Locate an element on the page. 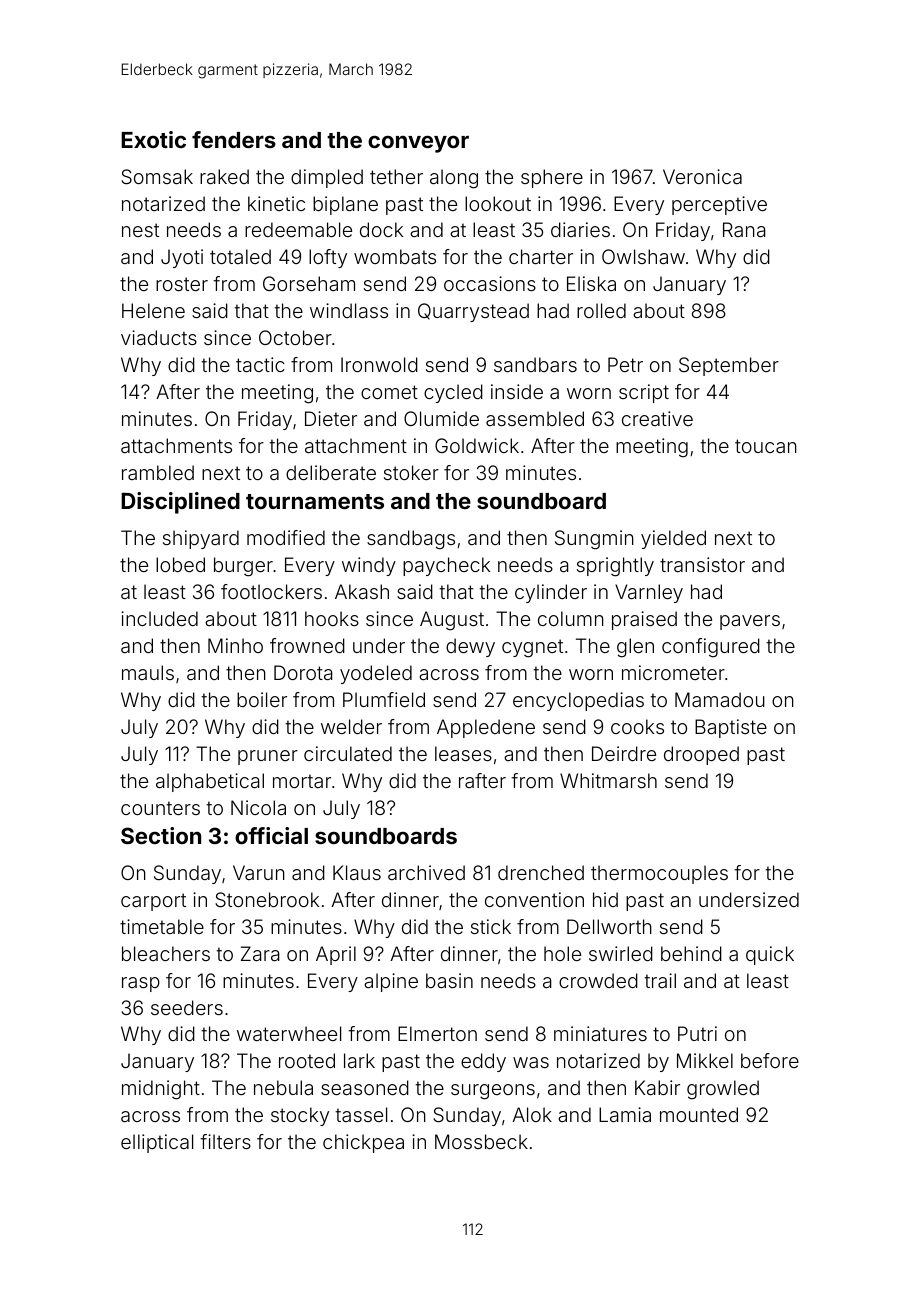  Helene is located at coordinates (153, 310).
